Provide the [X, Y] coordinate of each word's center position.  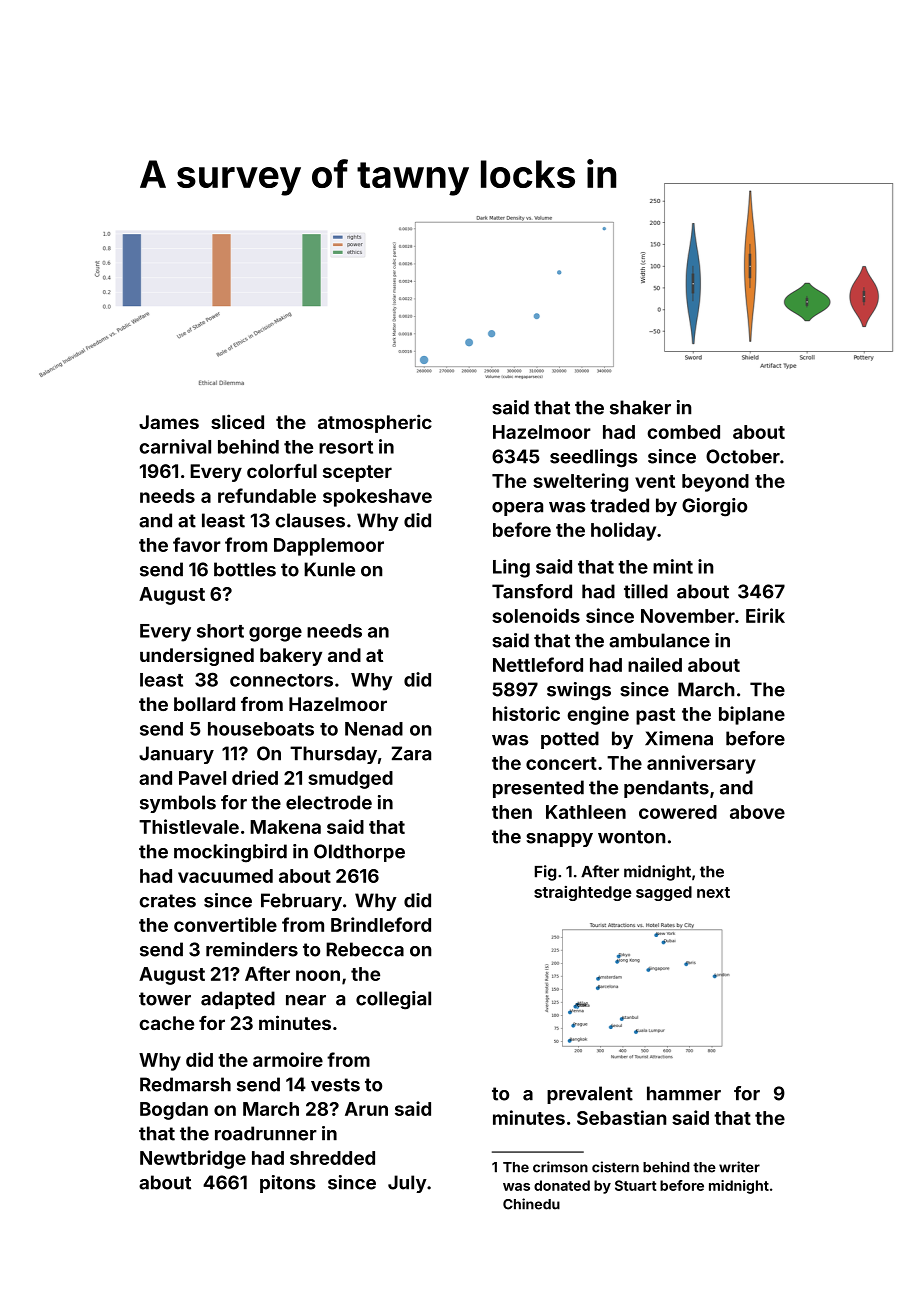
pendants [666, 789]
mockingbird [230, 853]
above [757, 812]
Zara [411, 753]
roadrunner [266, 1133]
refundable [267, 495]
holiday [623, 531]
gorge [275, 634]
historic [526, 713]
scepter [357, 473]
